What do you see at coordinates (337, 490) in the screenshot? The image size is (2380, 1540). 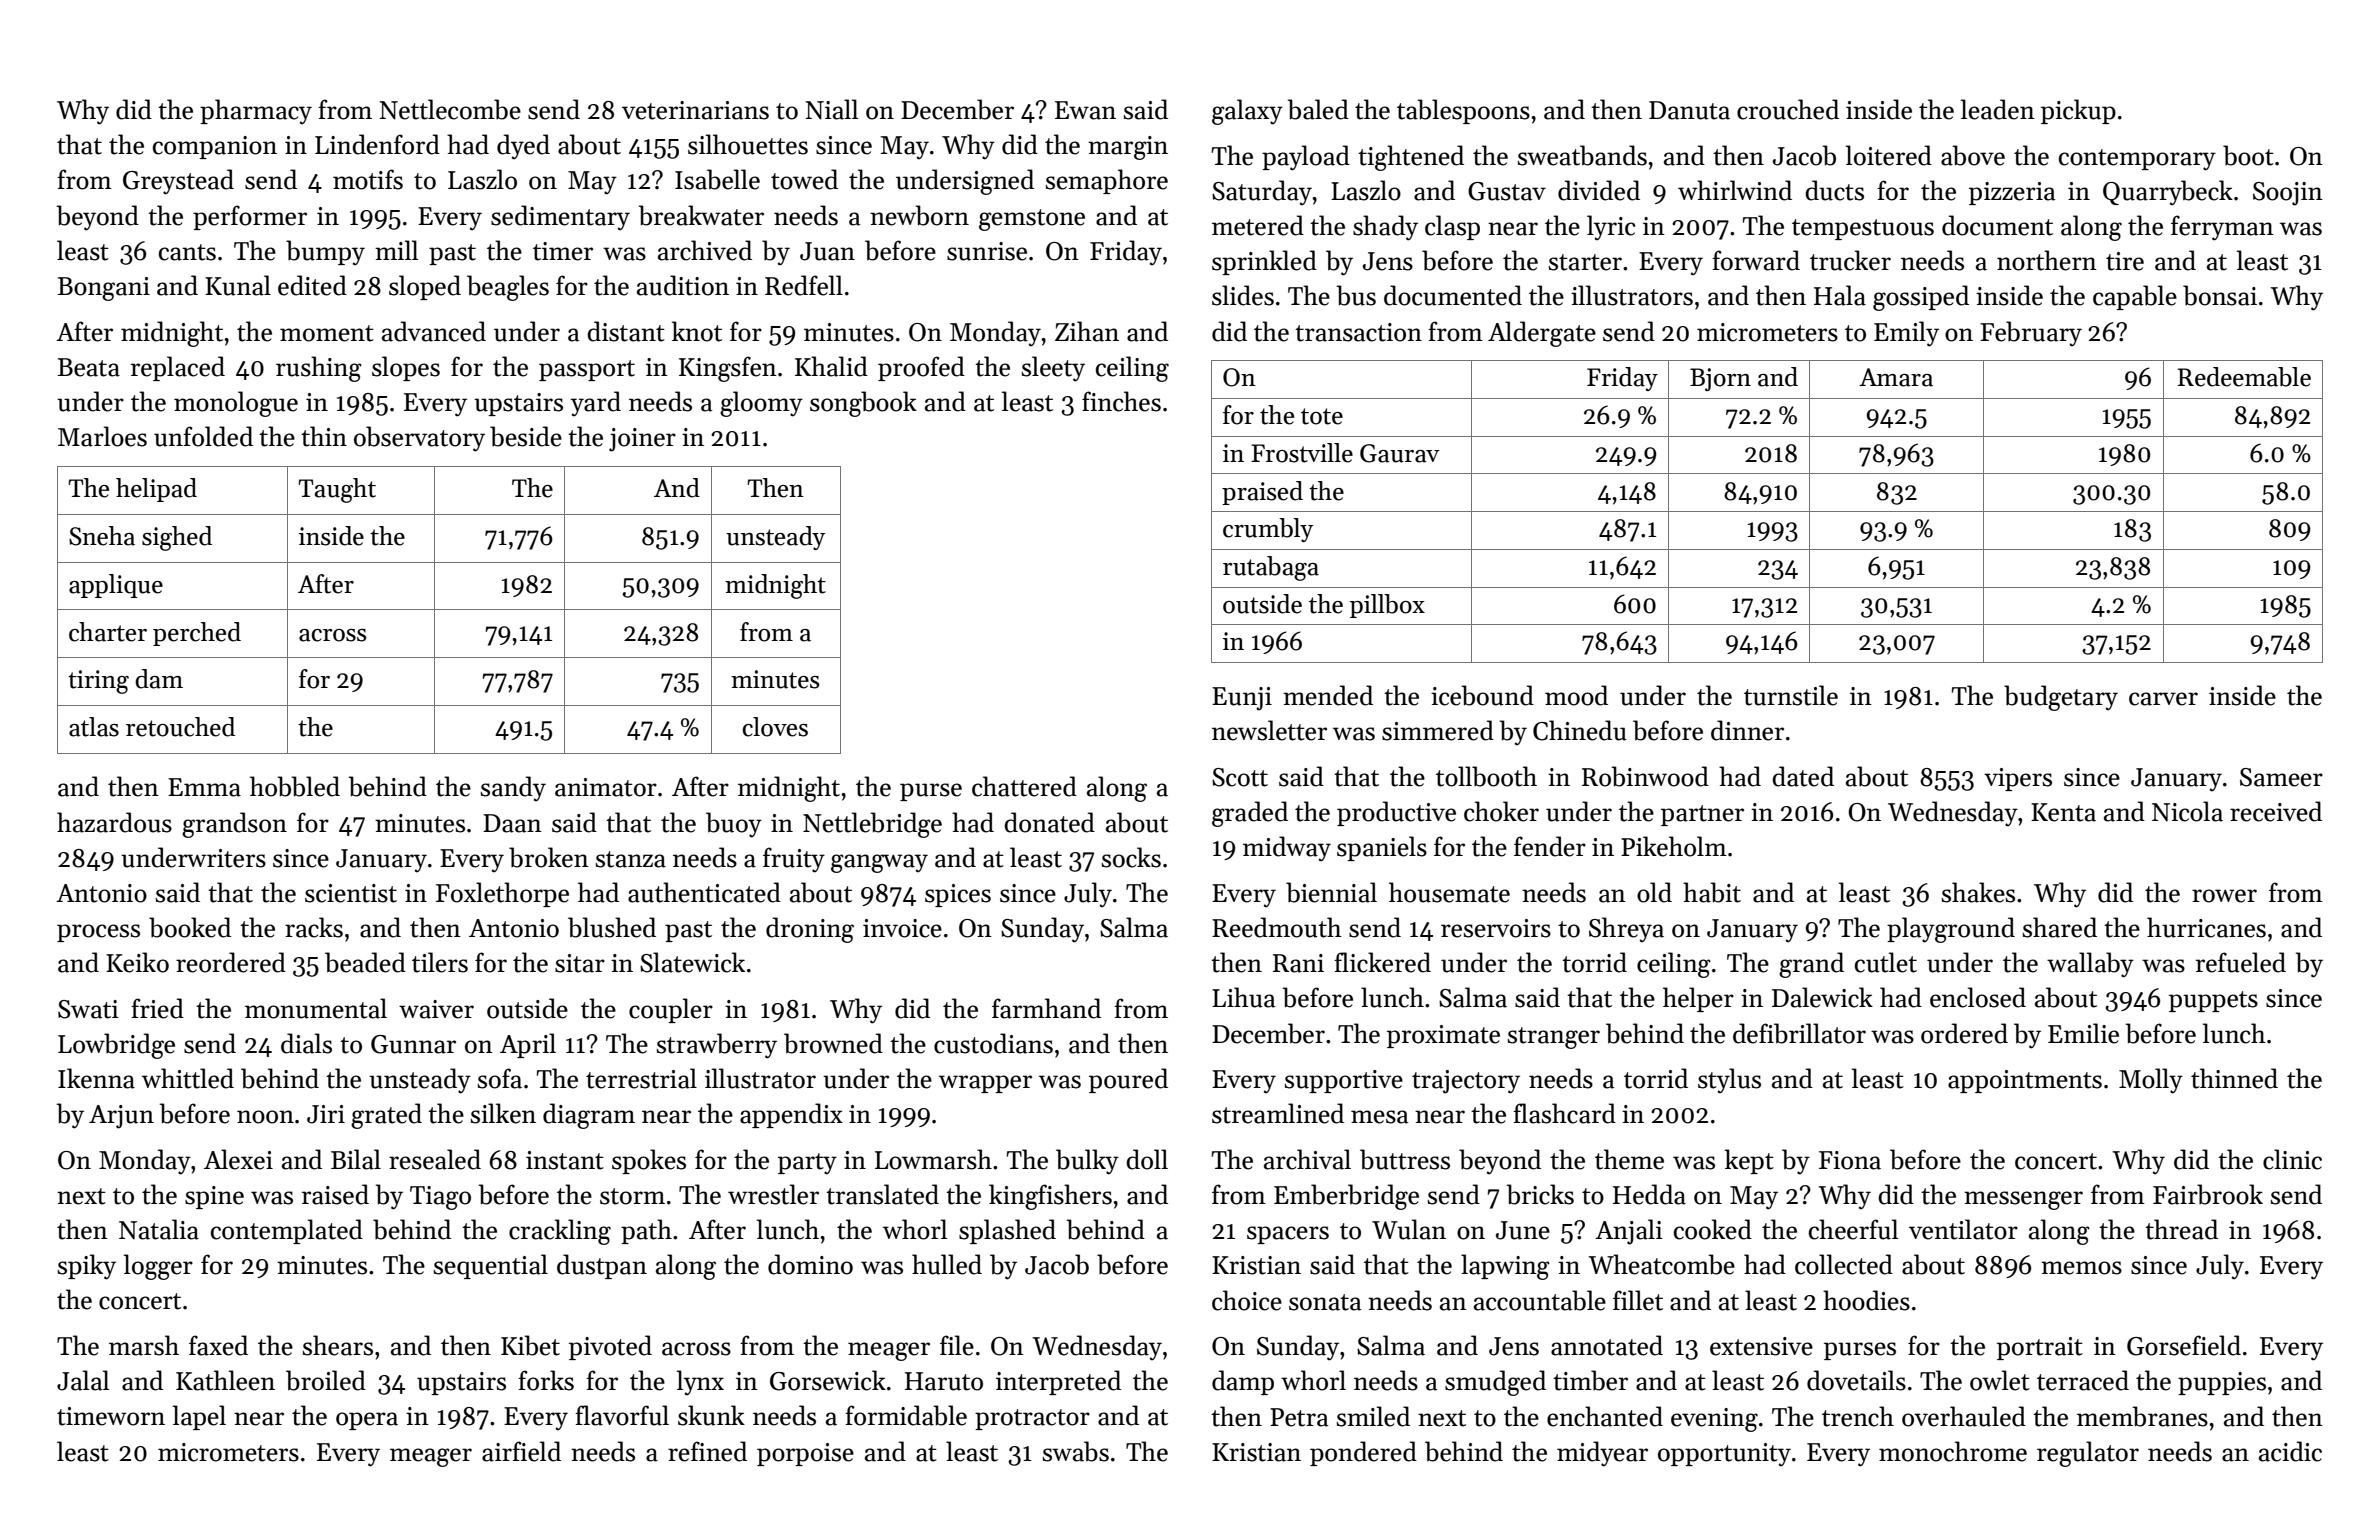 I see `Taught` at bounding box center [337, 490].
